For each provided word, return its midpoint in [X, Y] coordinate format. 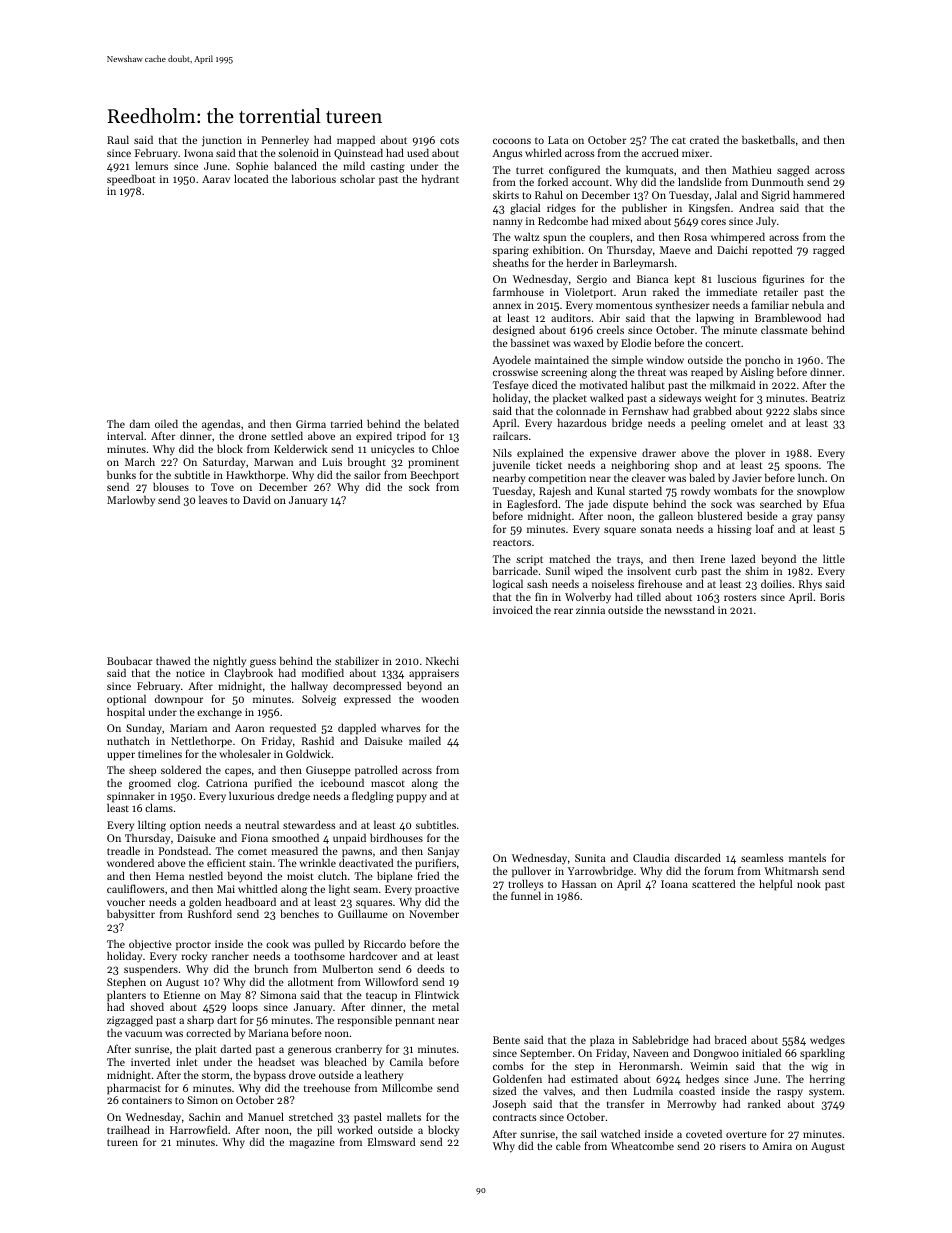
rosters [740, 597]
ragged [829, 251]
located [251, 178]
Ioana [674, 884]
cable [568, 1145]
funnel [526, 895]
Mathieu [752, 169]
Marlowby [131, 501]
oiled [166, 423]
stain [260, 863]
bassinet [530, 342]
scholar [357, 178]
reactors [512, 542]
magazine [312, 1143]
